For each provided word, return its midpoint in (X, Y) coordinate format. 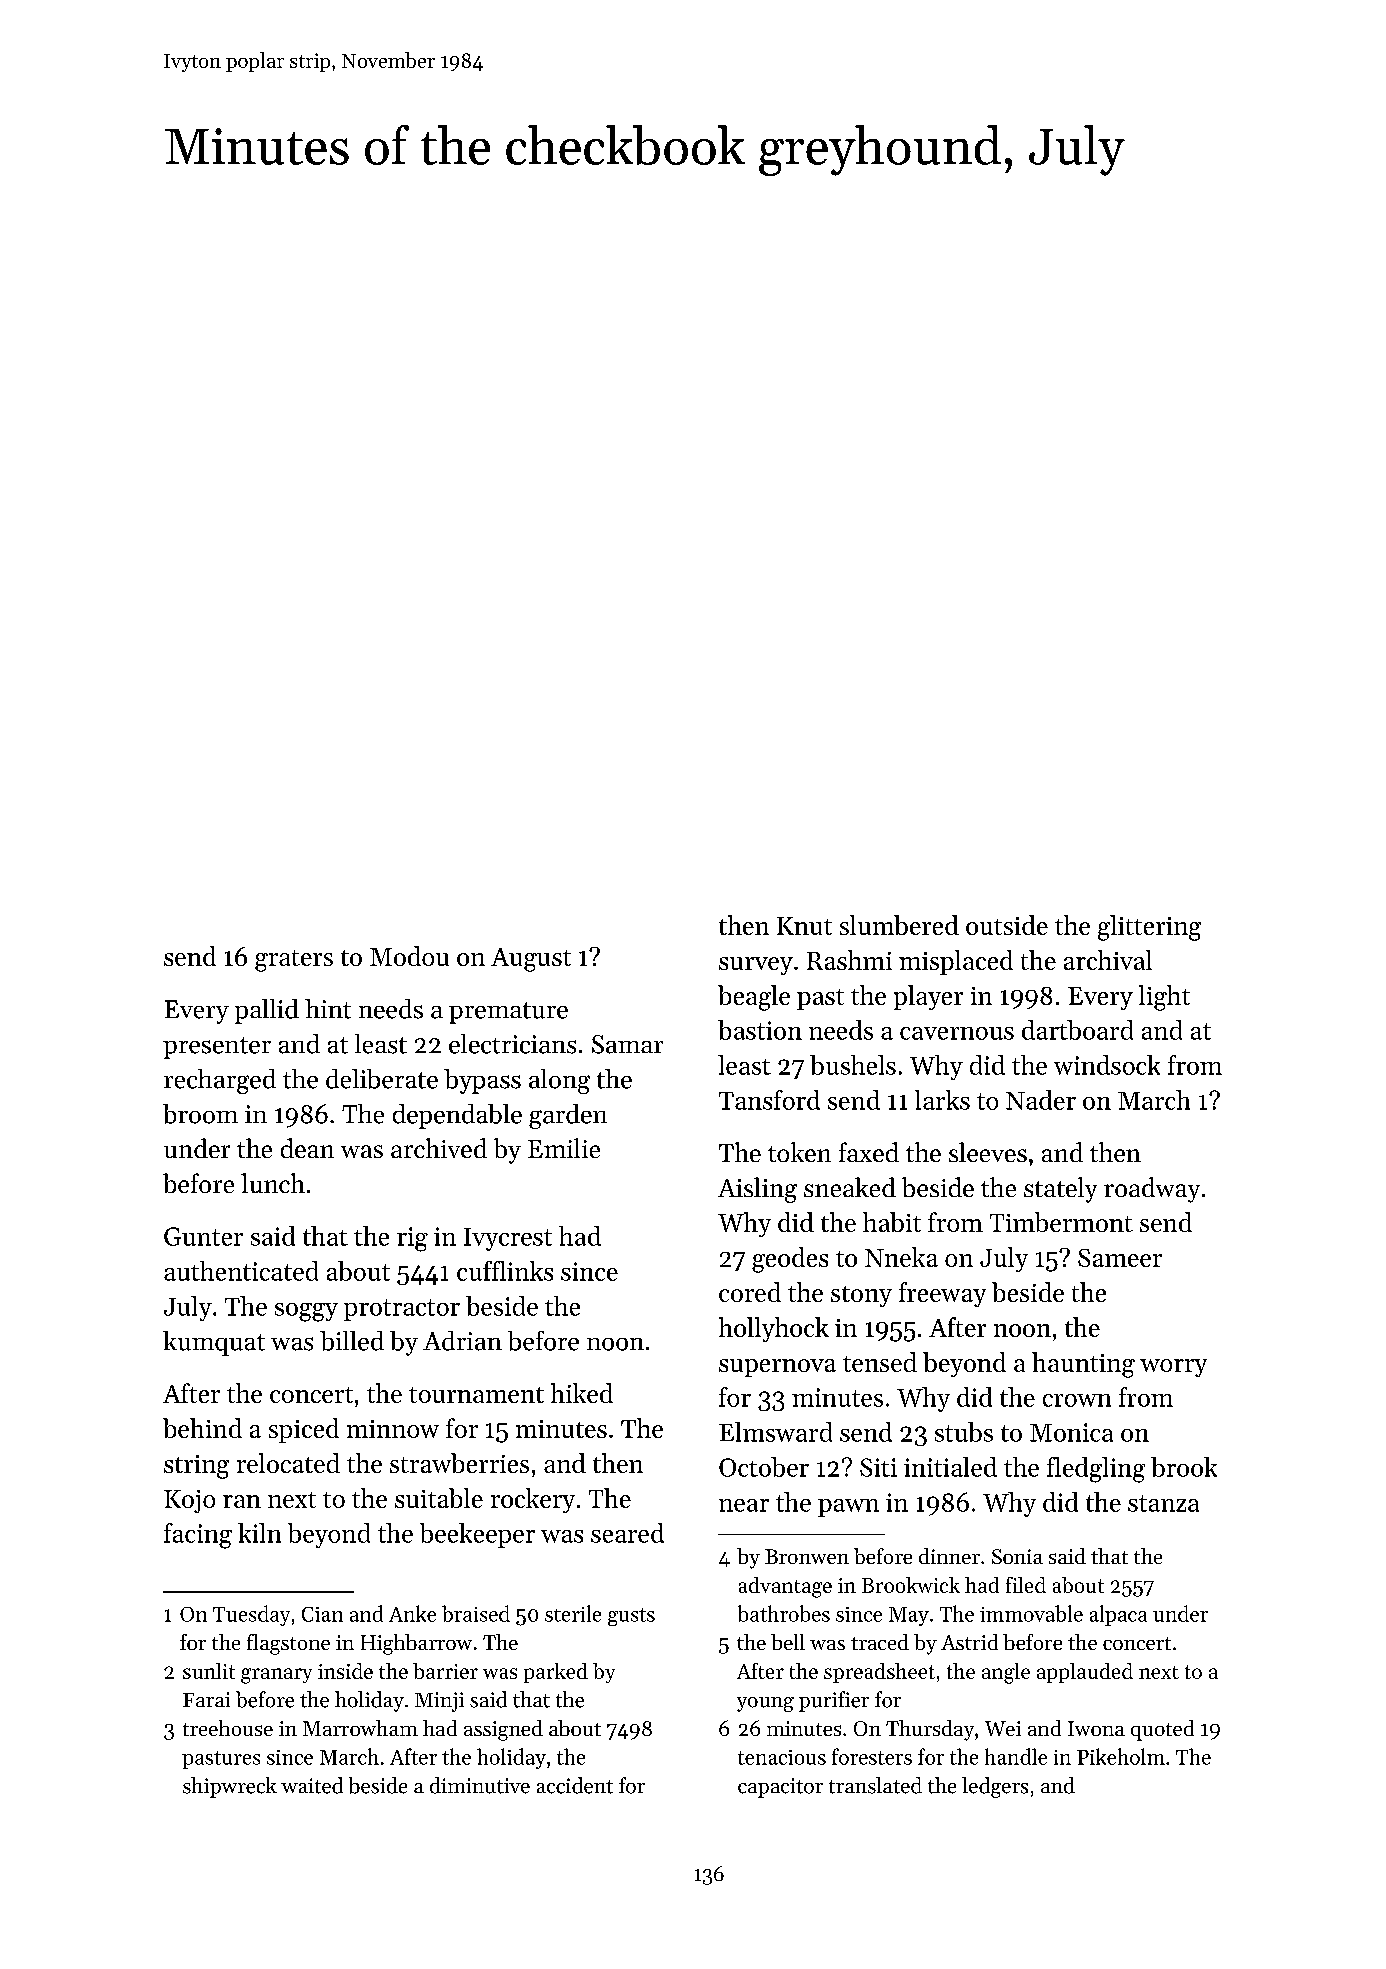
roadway (1152, 1190)
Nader (1041, 1100)
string (196, 1467)
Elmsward (775, 1432)
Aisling (757, 1190)
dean (307, 1148)
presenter (217, 1048)
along (559, 1081)
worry (1173, 1368)
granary (276, 1676)
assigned (503, 1730)
